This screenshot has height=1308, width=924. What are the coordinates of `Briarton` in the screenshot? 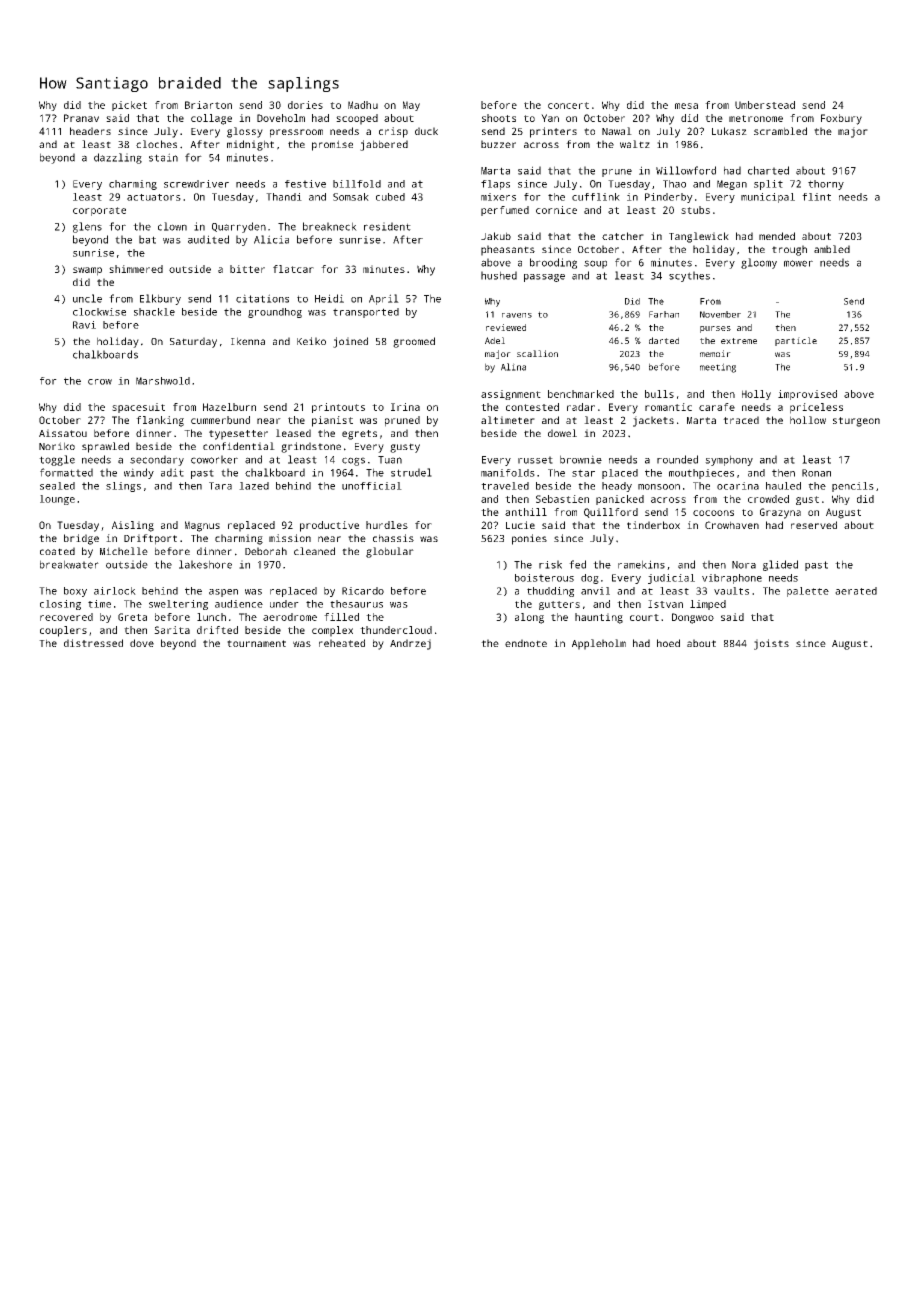 It's located at (208, 105).
